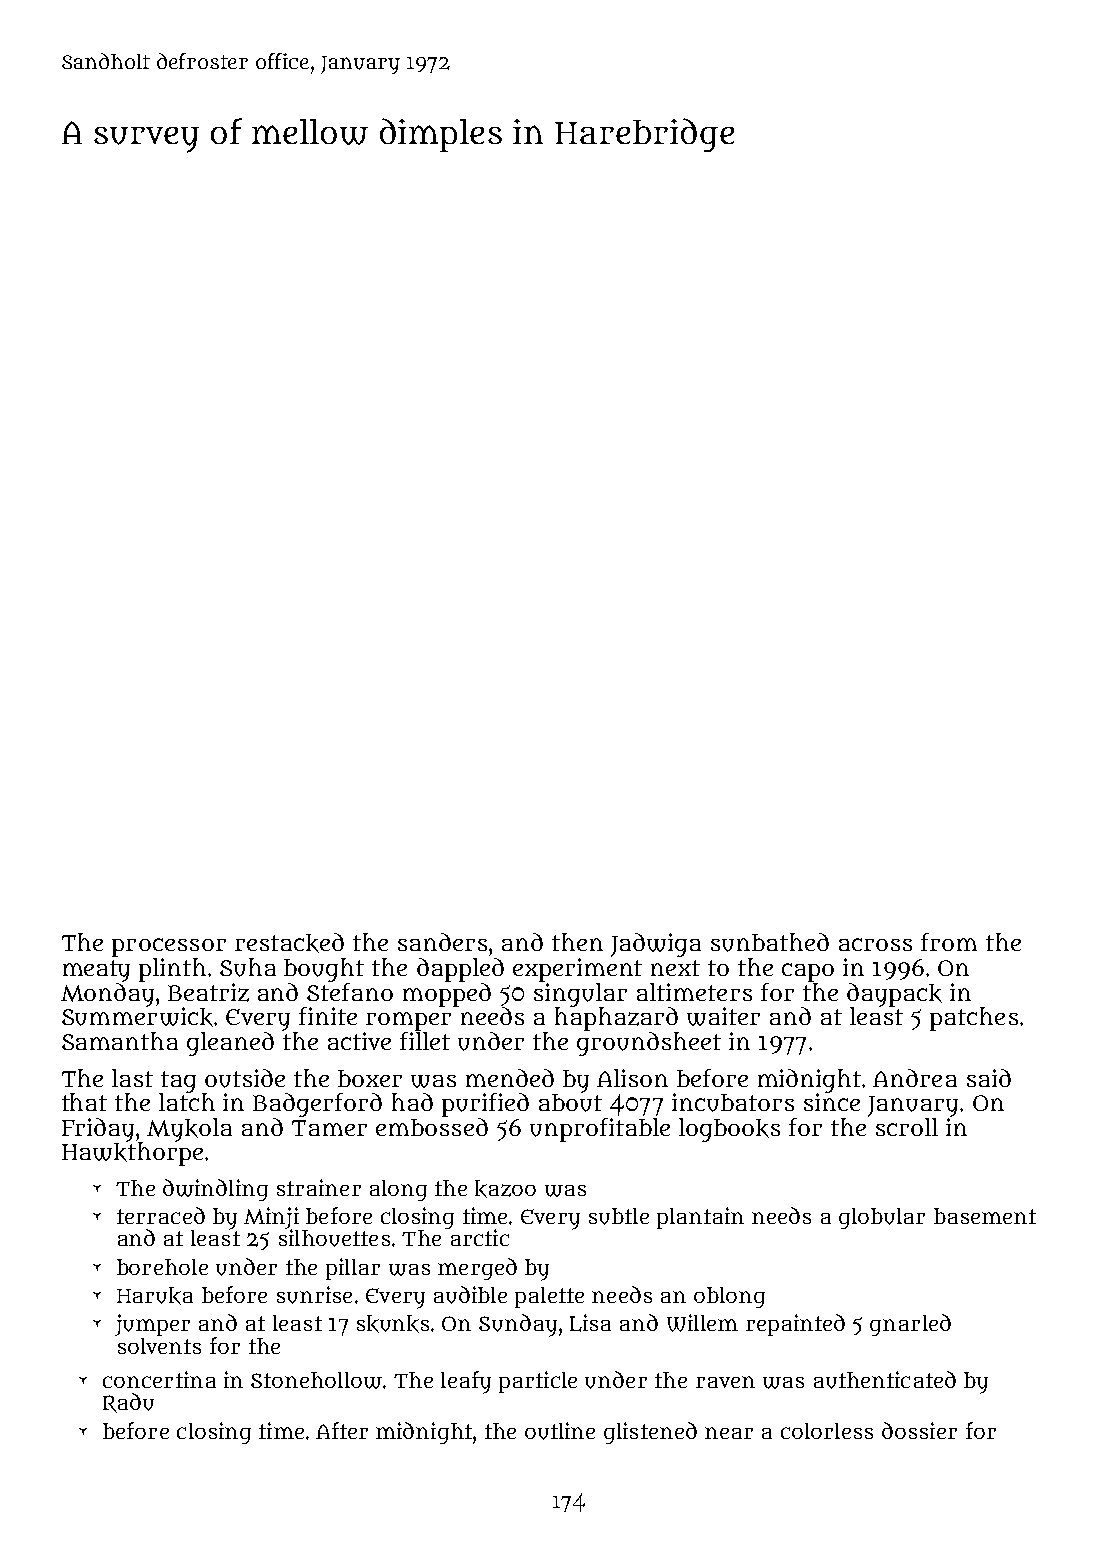 The width and height of the screenshot is (1104, 1568). Describe the element at coordinates (334, 1238) in the screenshot. I see `silhouettes` at that location.
